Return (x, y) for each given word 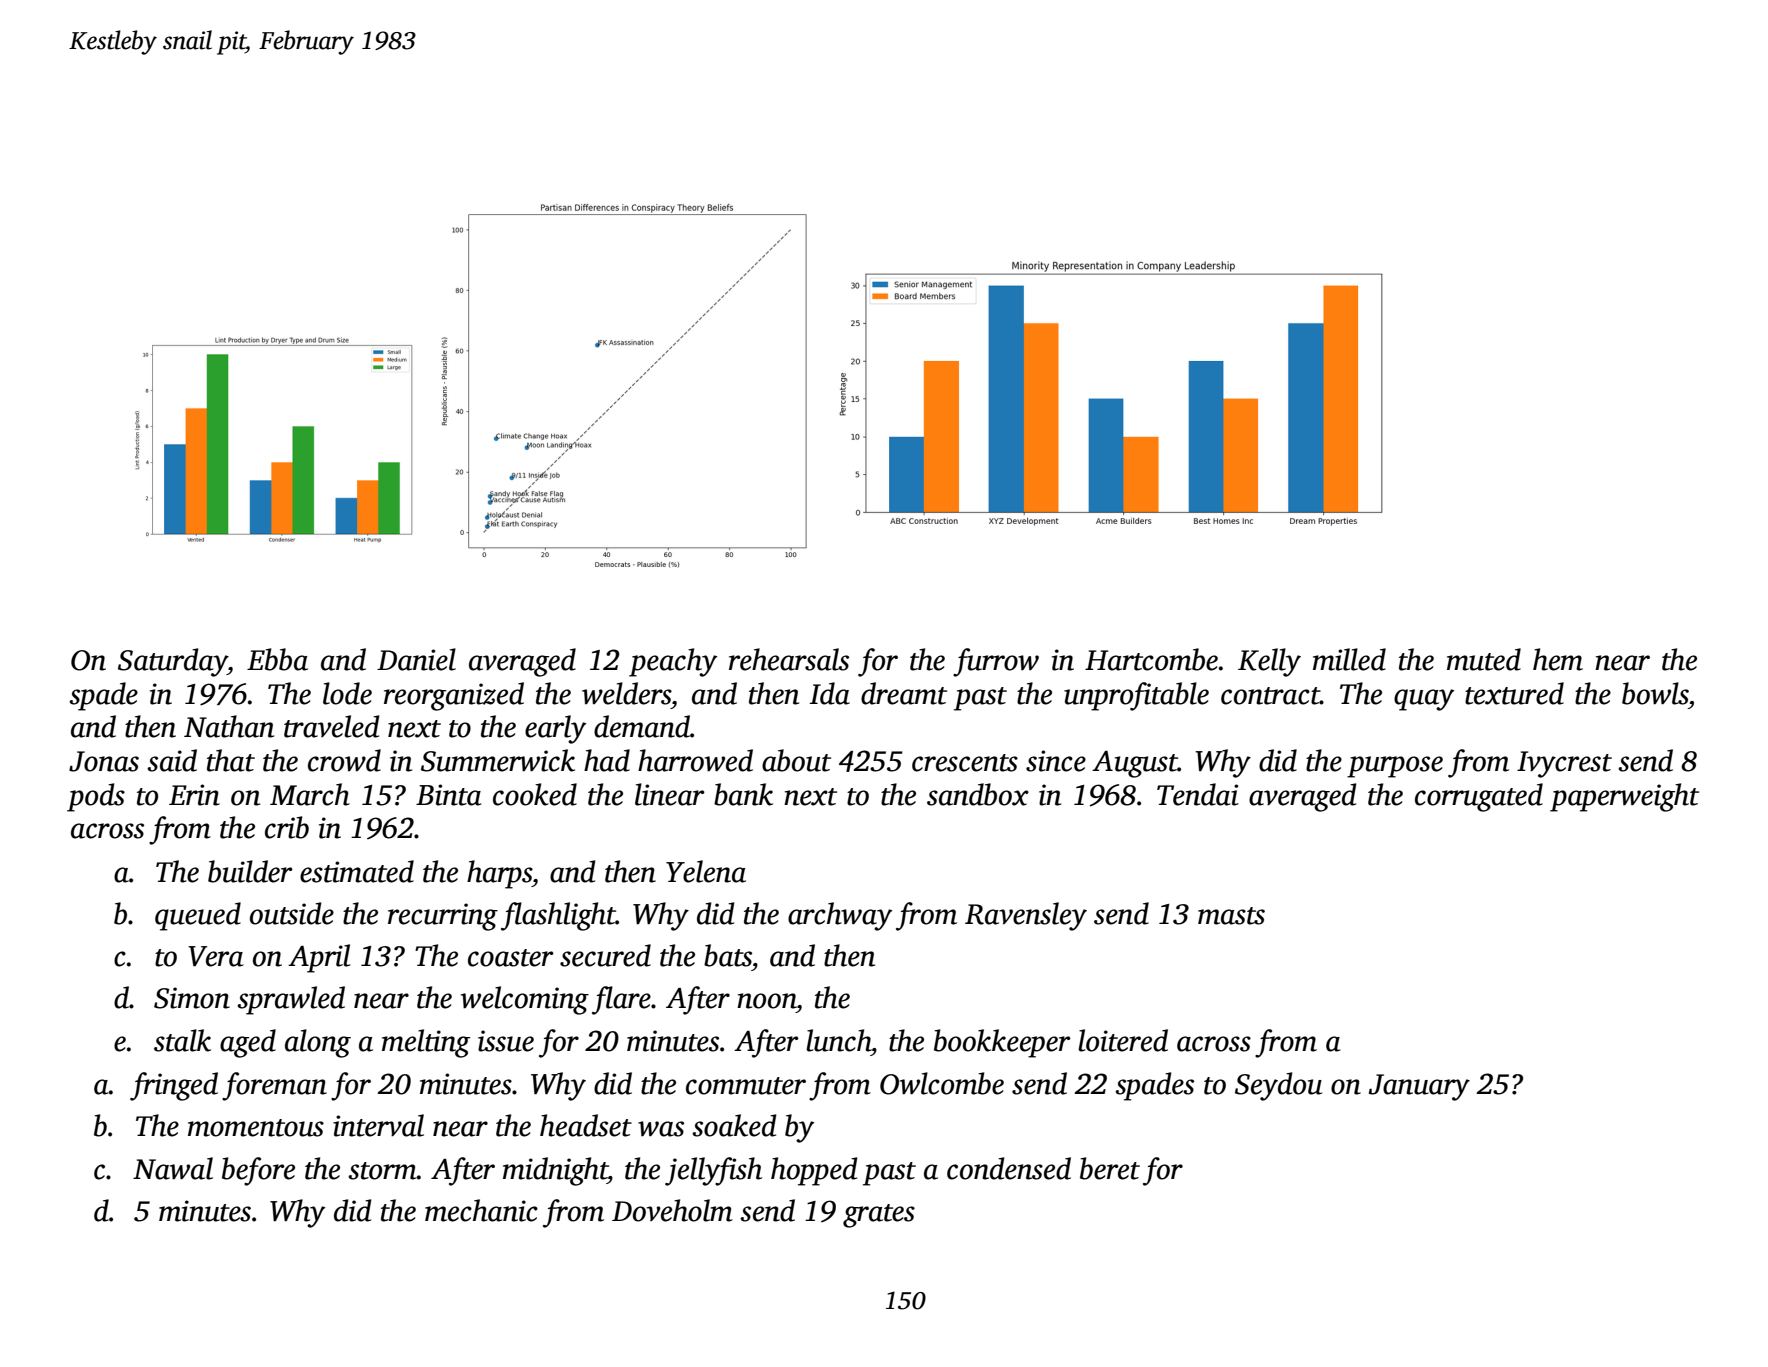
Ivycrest (1564, 764)
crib (287, 827)
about (796, 760)
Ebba (277, 659)
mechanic (481, 1210)
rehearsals (789, 659)
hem (1558, 659)
